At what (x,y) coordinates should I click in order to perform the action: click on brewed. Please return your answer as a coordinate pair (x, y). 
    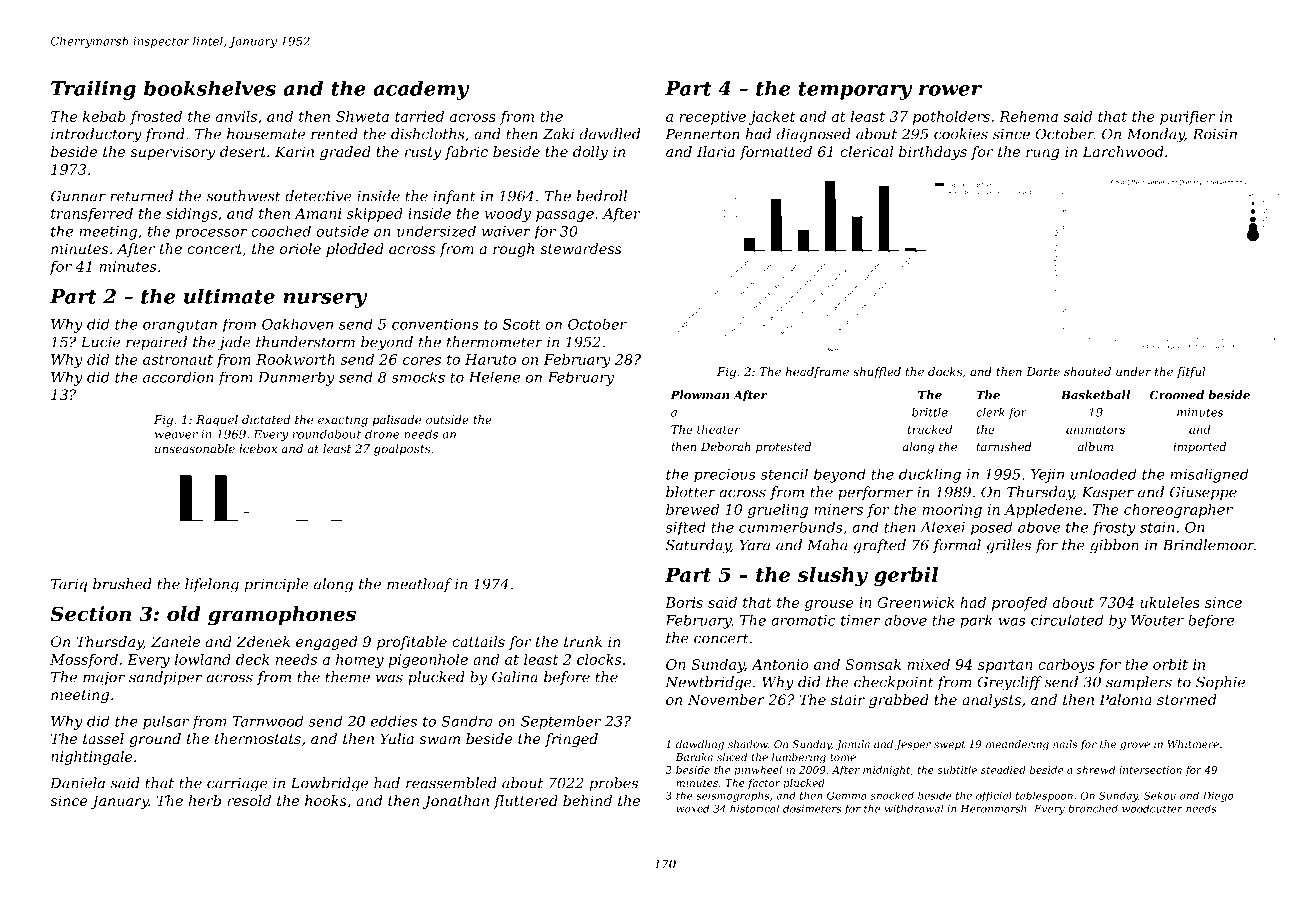
    Looking at the image, I should click on (692, 509).
